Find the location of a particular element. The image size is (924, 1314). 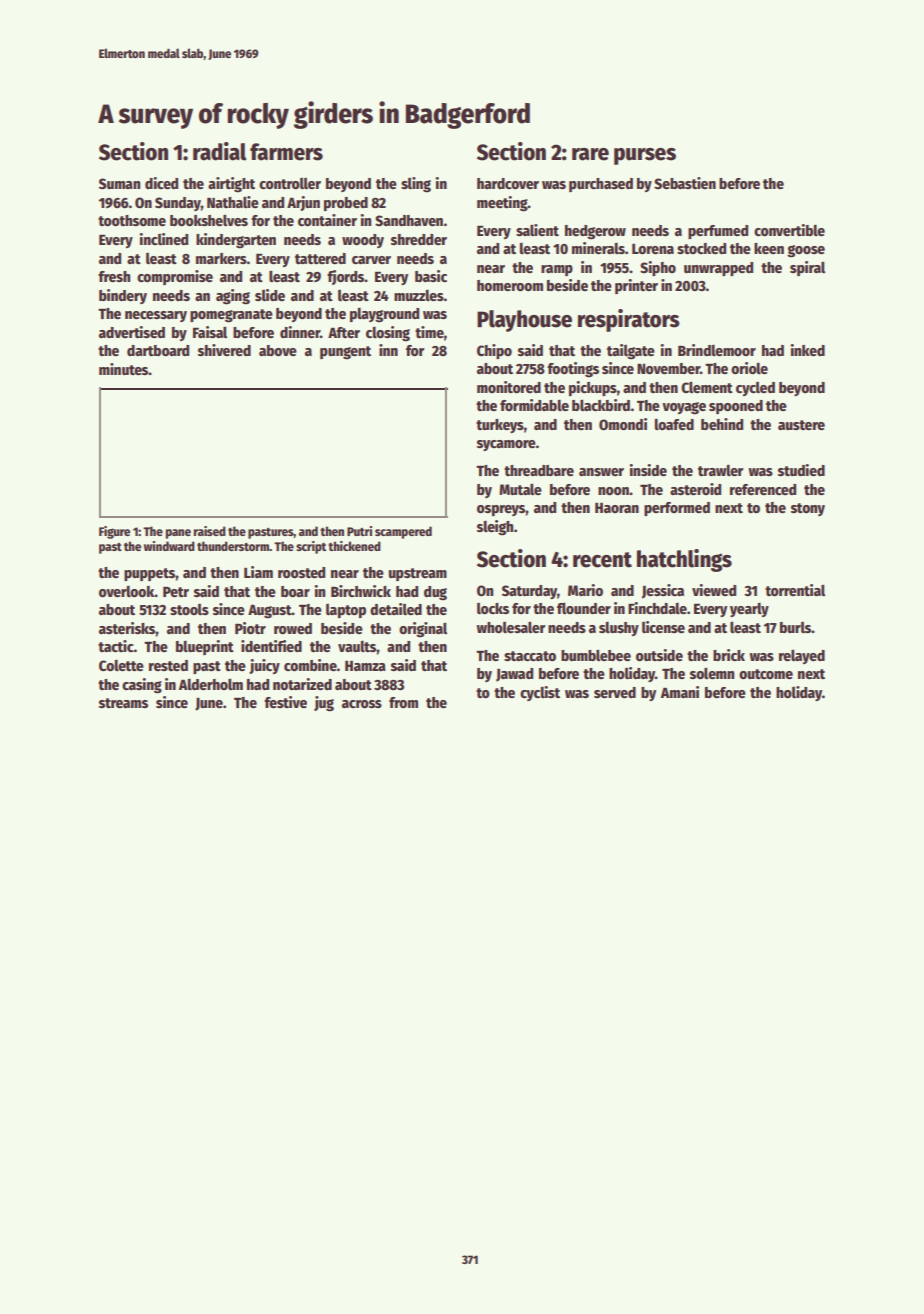

Haoran is located at coordinates (617, 508).
